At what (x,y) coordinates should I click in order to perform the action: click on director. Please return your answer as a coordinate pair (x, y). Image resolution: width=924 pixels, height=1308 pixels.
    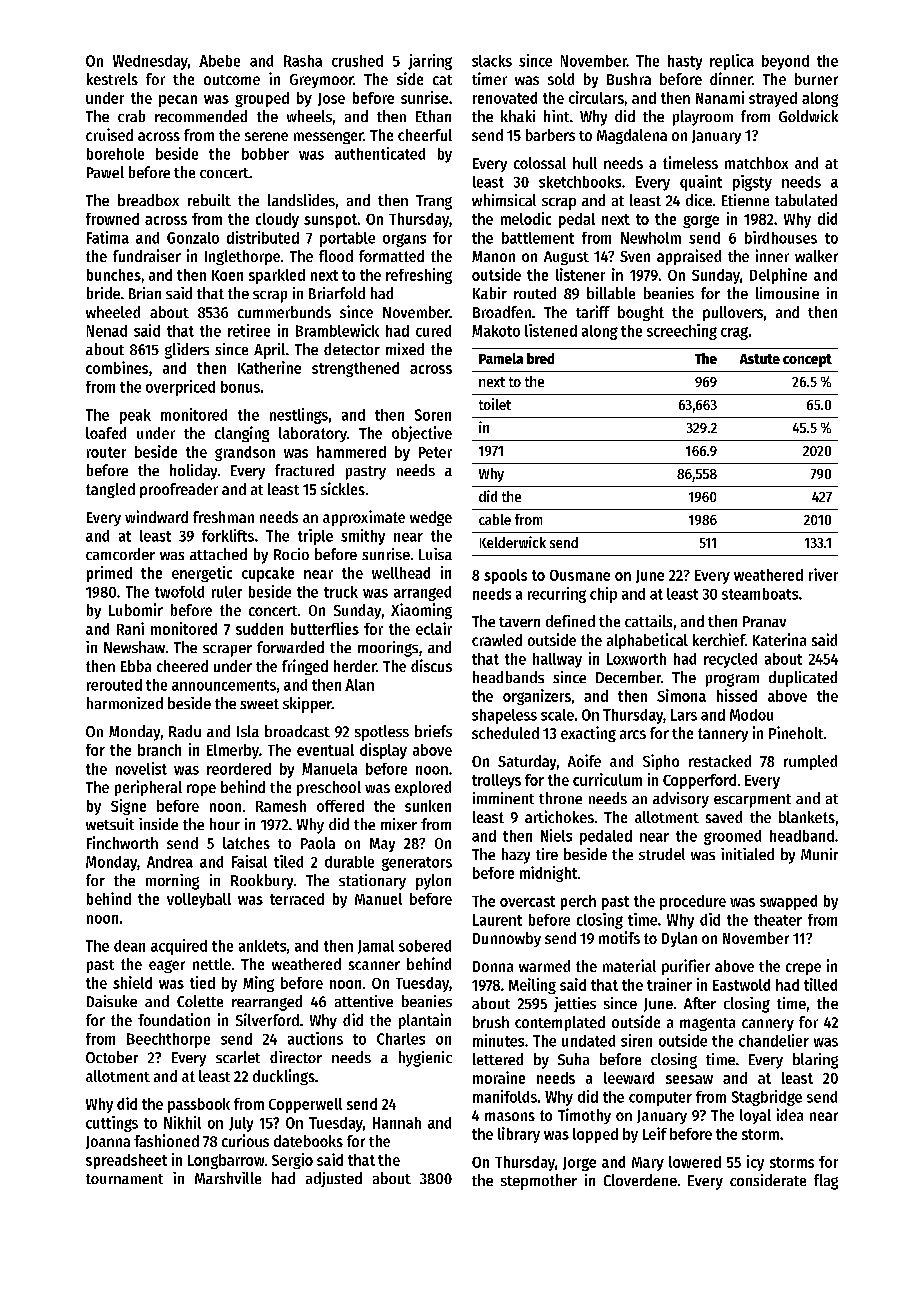
    Looking at the image, I should click on (296, 1057).
